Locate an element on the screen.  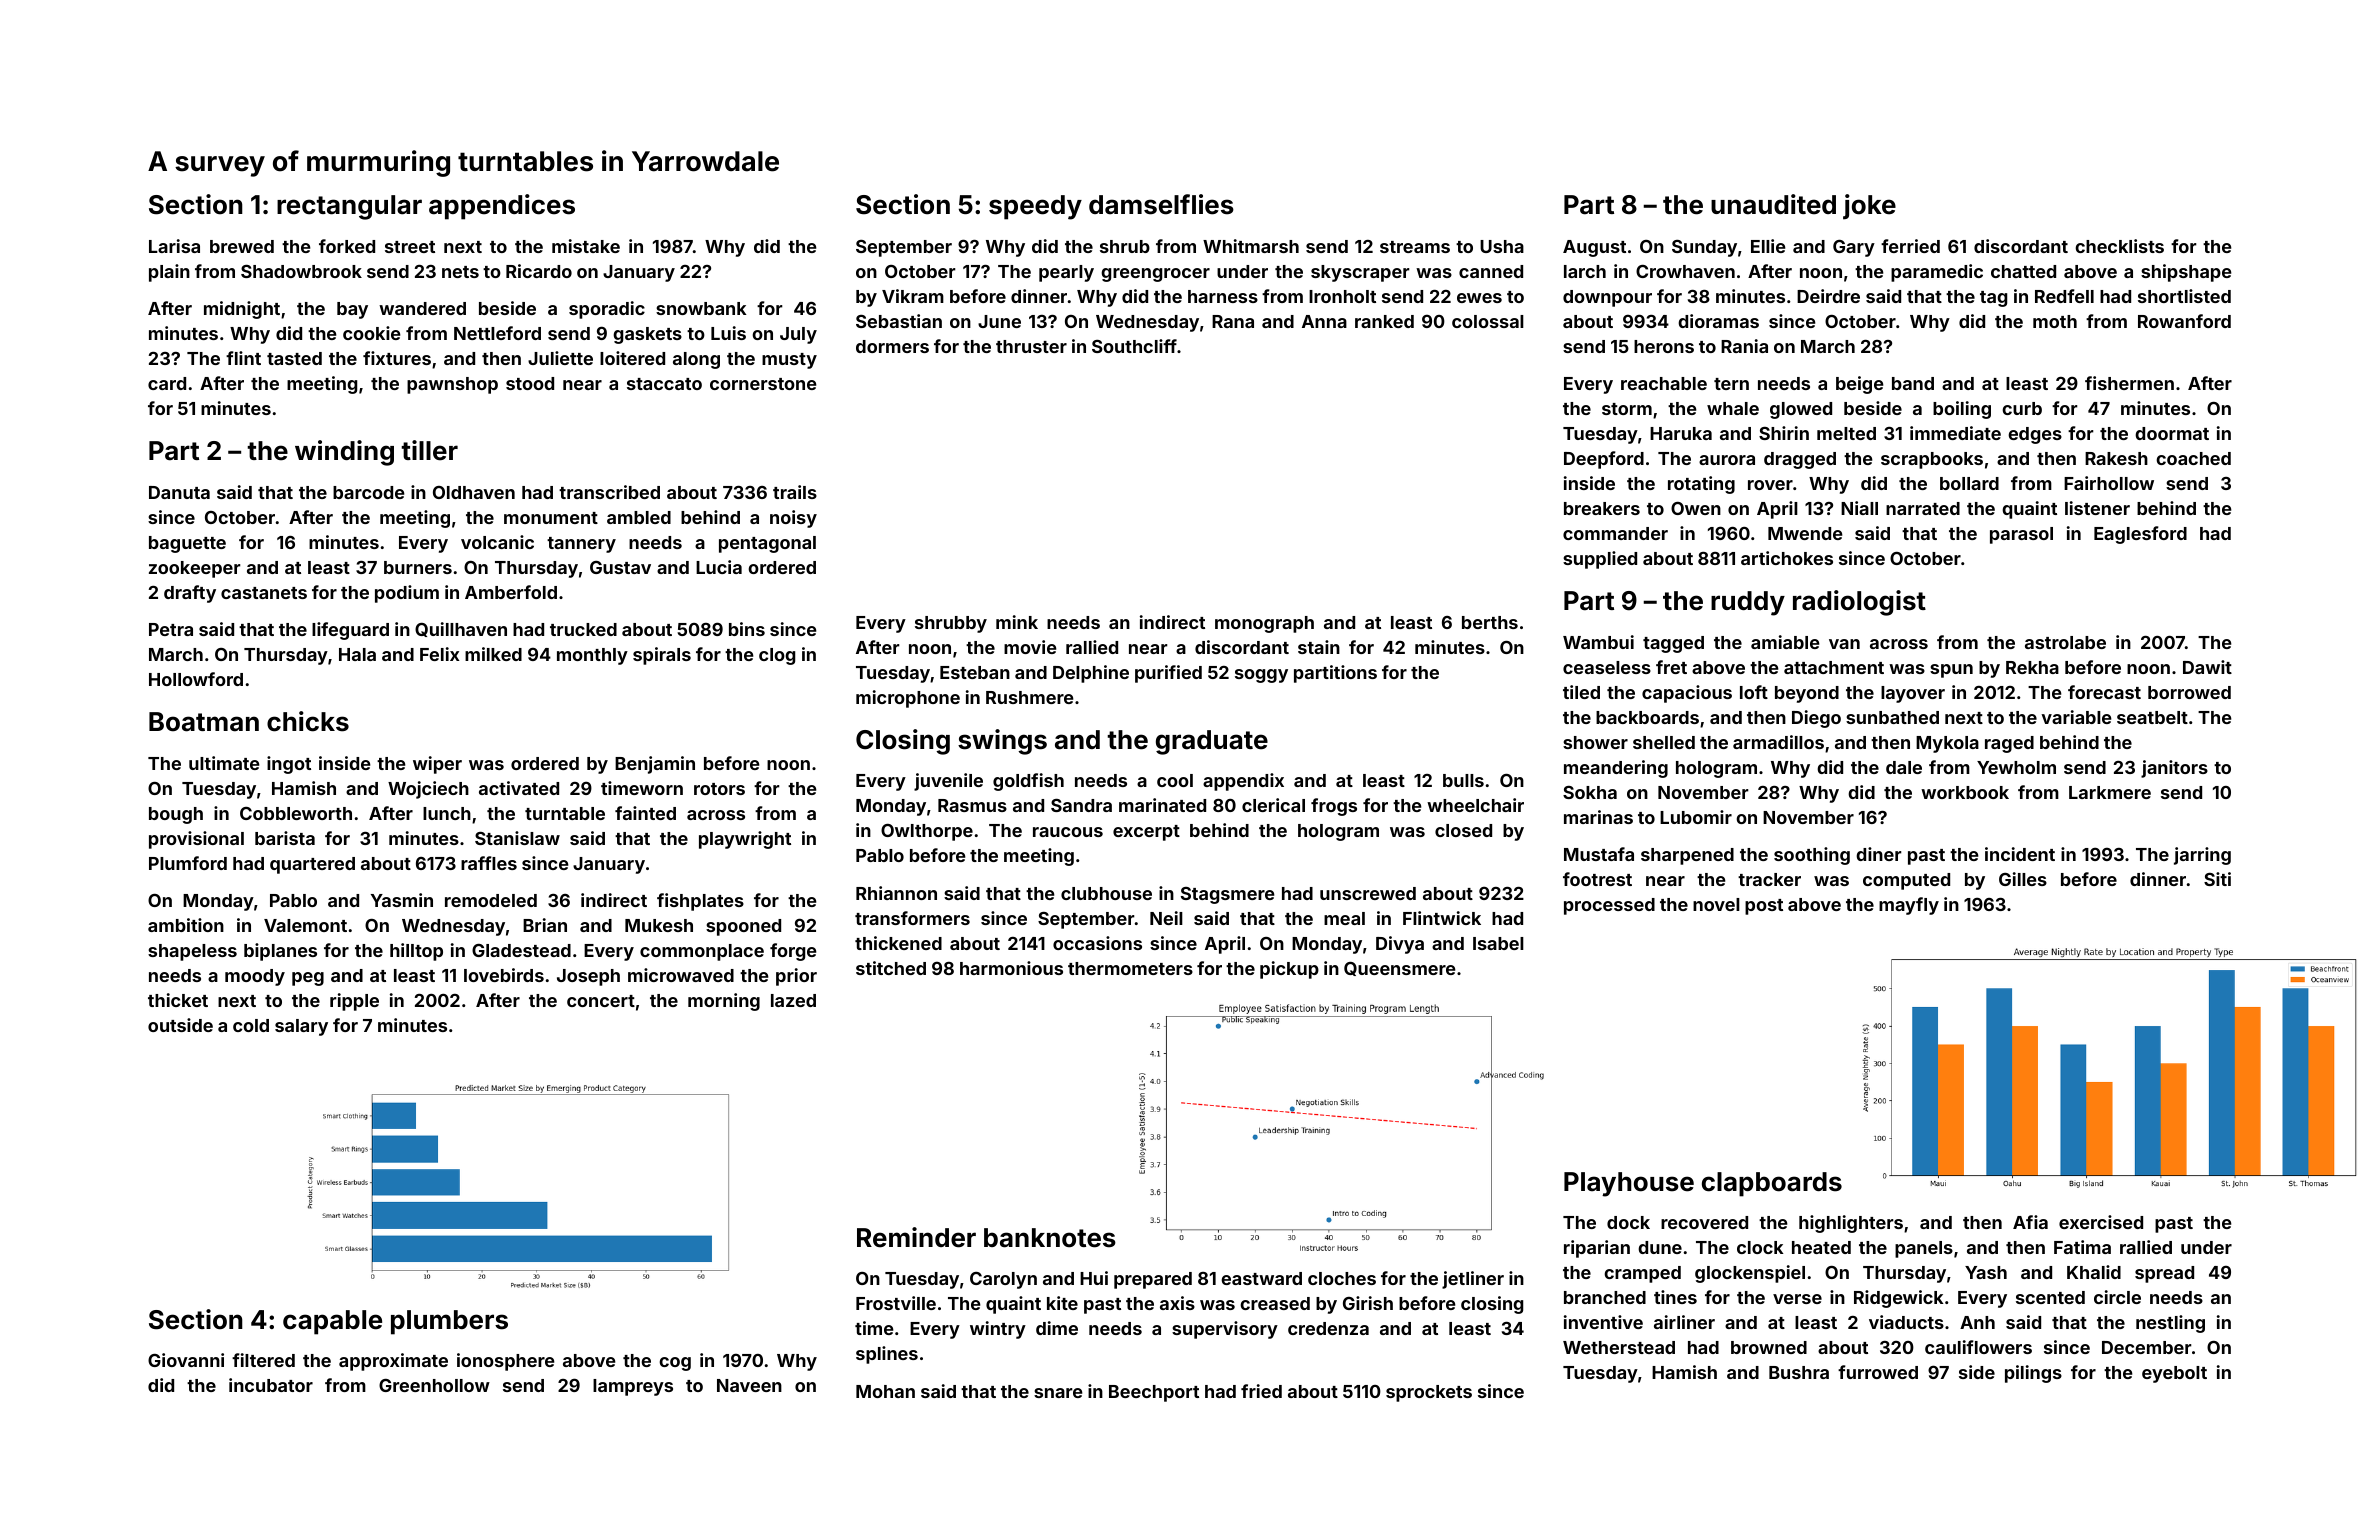
Siti is located at coordinates (2217, 879).
